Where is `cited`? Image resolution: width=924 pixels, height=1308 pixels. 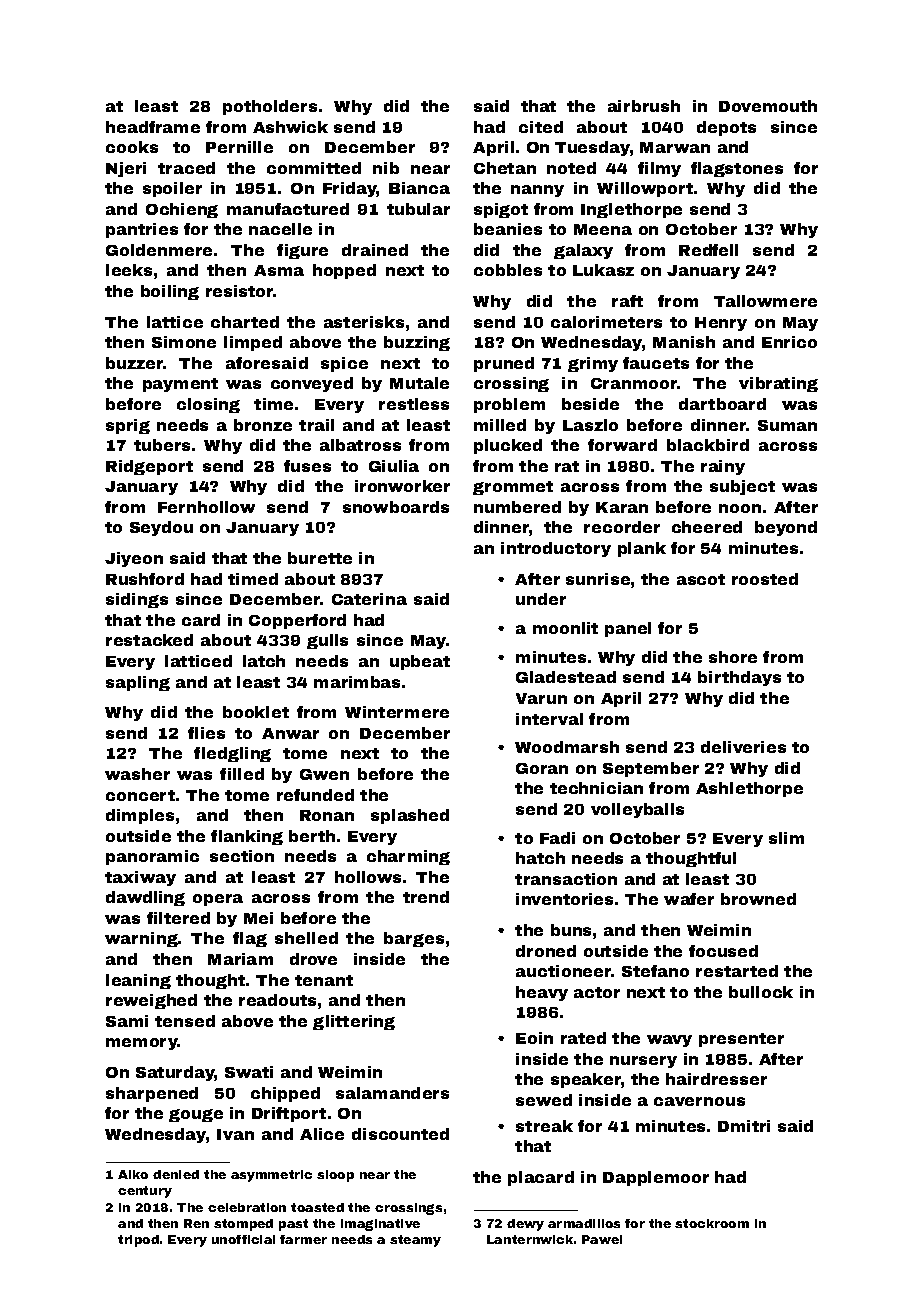 cited is located at coordinates (541, 127).
